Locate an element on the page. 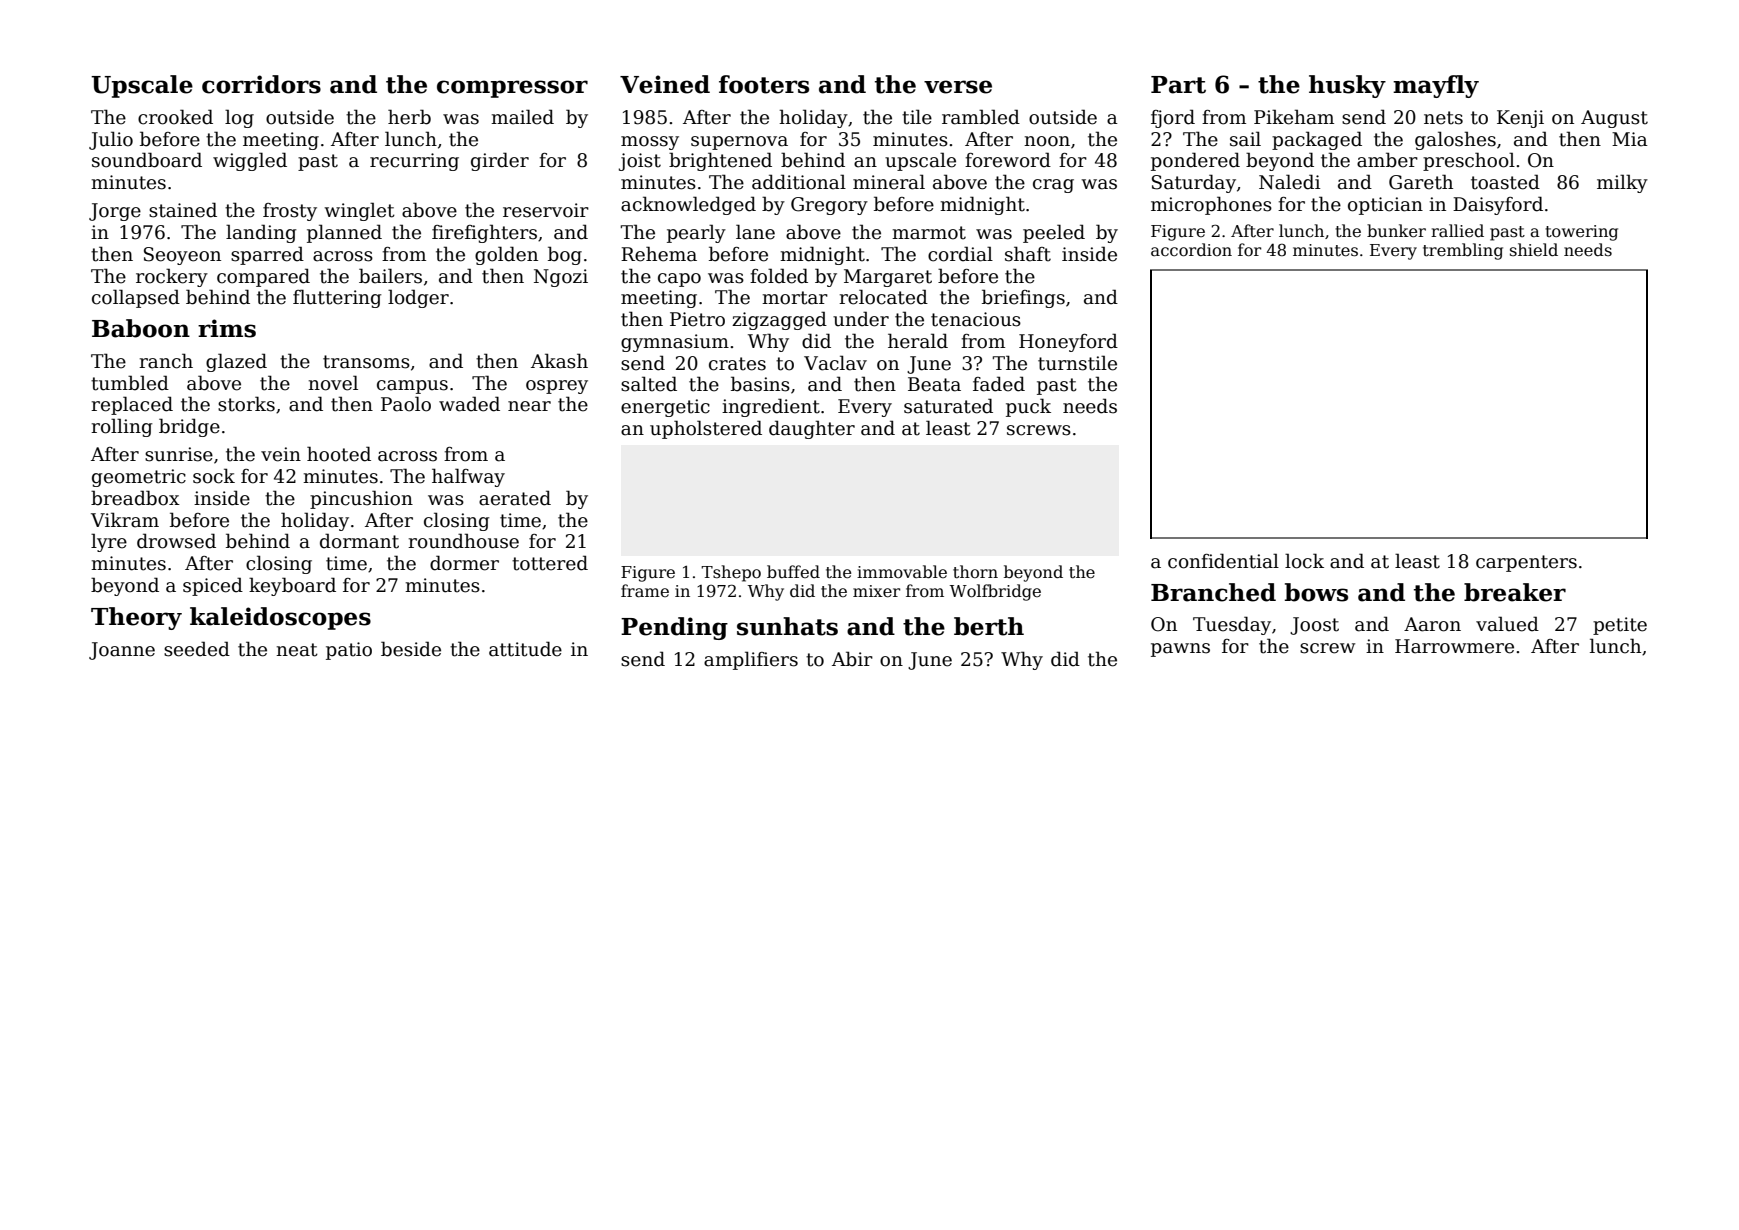 This document has width=1739, height=1230. Joanne is located at coordinates (122, 651).
